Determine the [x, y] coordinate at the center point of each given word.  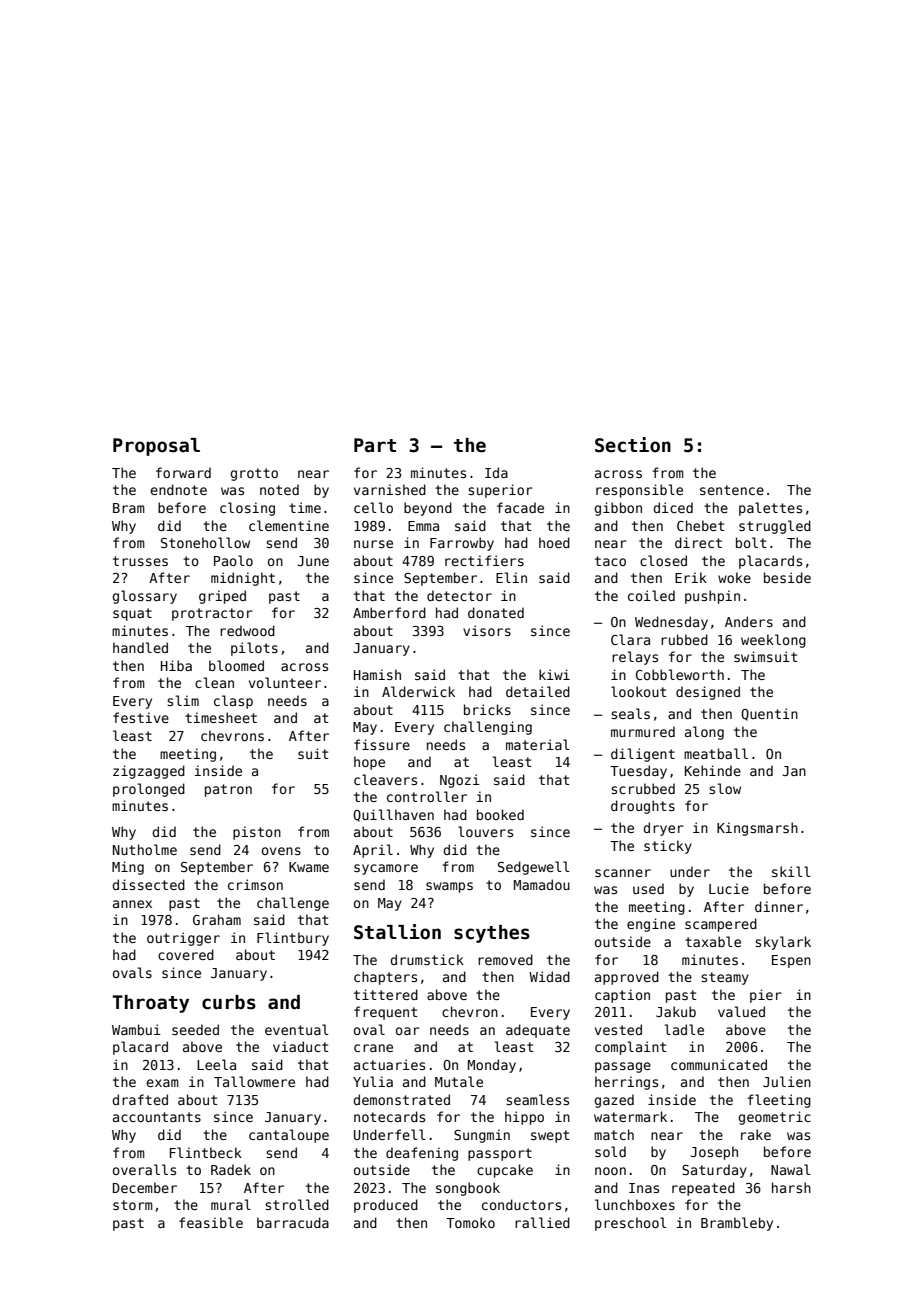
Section [633, 445]
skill [791, 871]
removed [505, 959]
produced [386, 1206]
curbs [229, 1002]
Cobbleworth [680, 674]
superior [500, 491]
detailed [538, 691]
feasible [211, 1222]
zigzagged [149, 772]
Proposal [156, 447]
